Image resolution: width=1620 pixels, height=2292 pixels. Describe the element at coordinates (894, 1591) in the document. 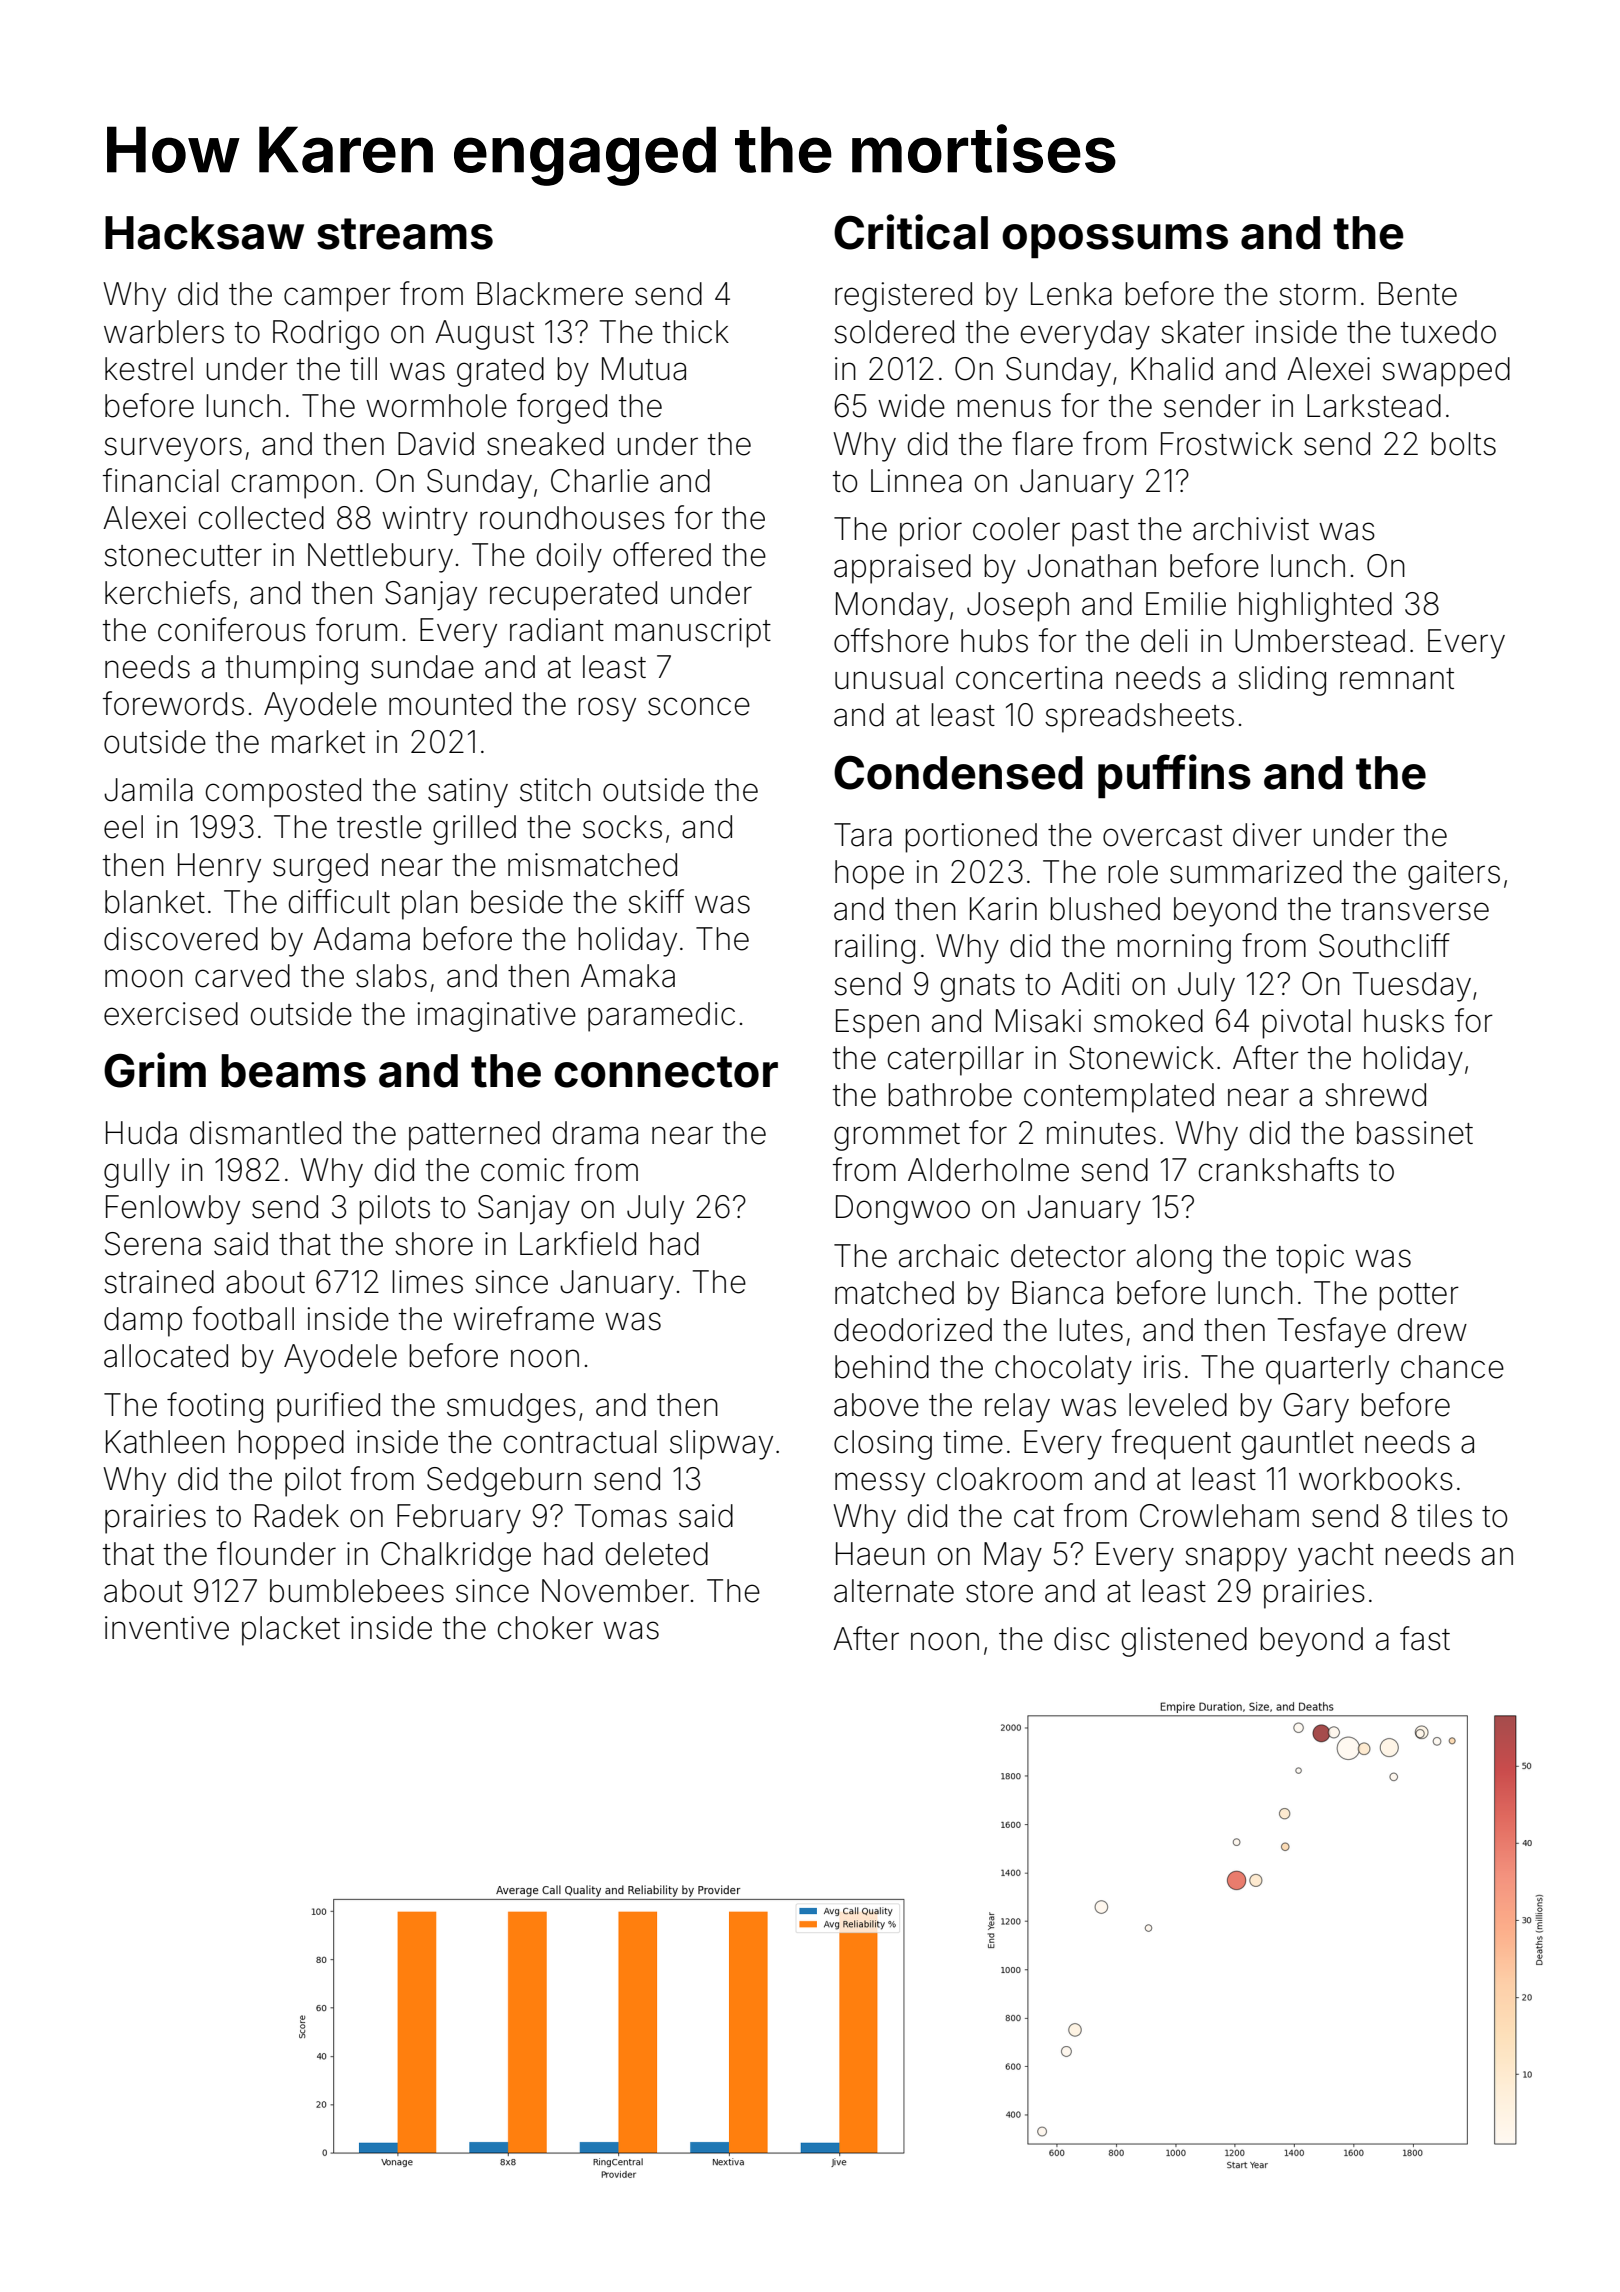

I see `alternate` at that location.
